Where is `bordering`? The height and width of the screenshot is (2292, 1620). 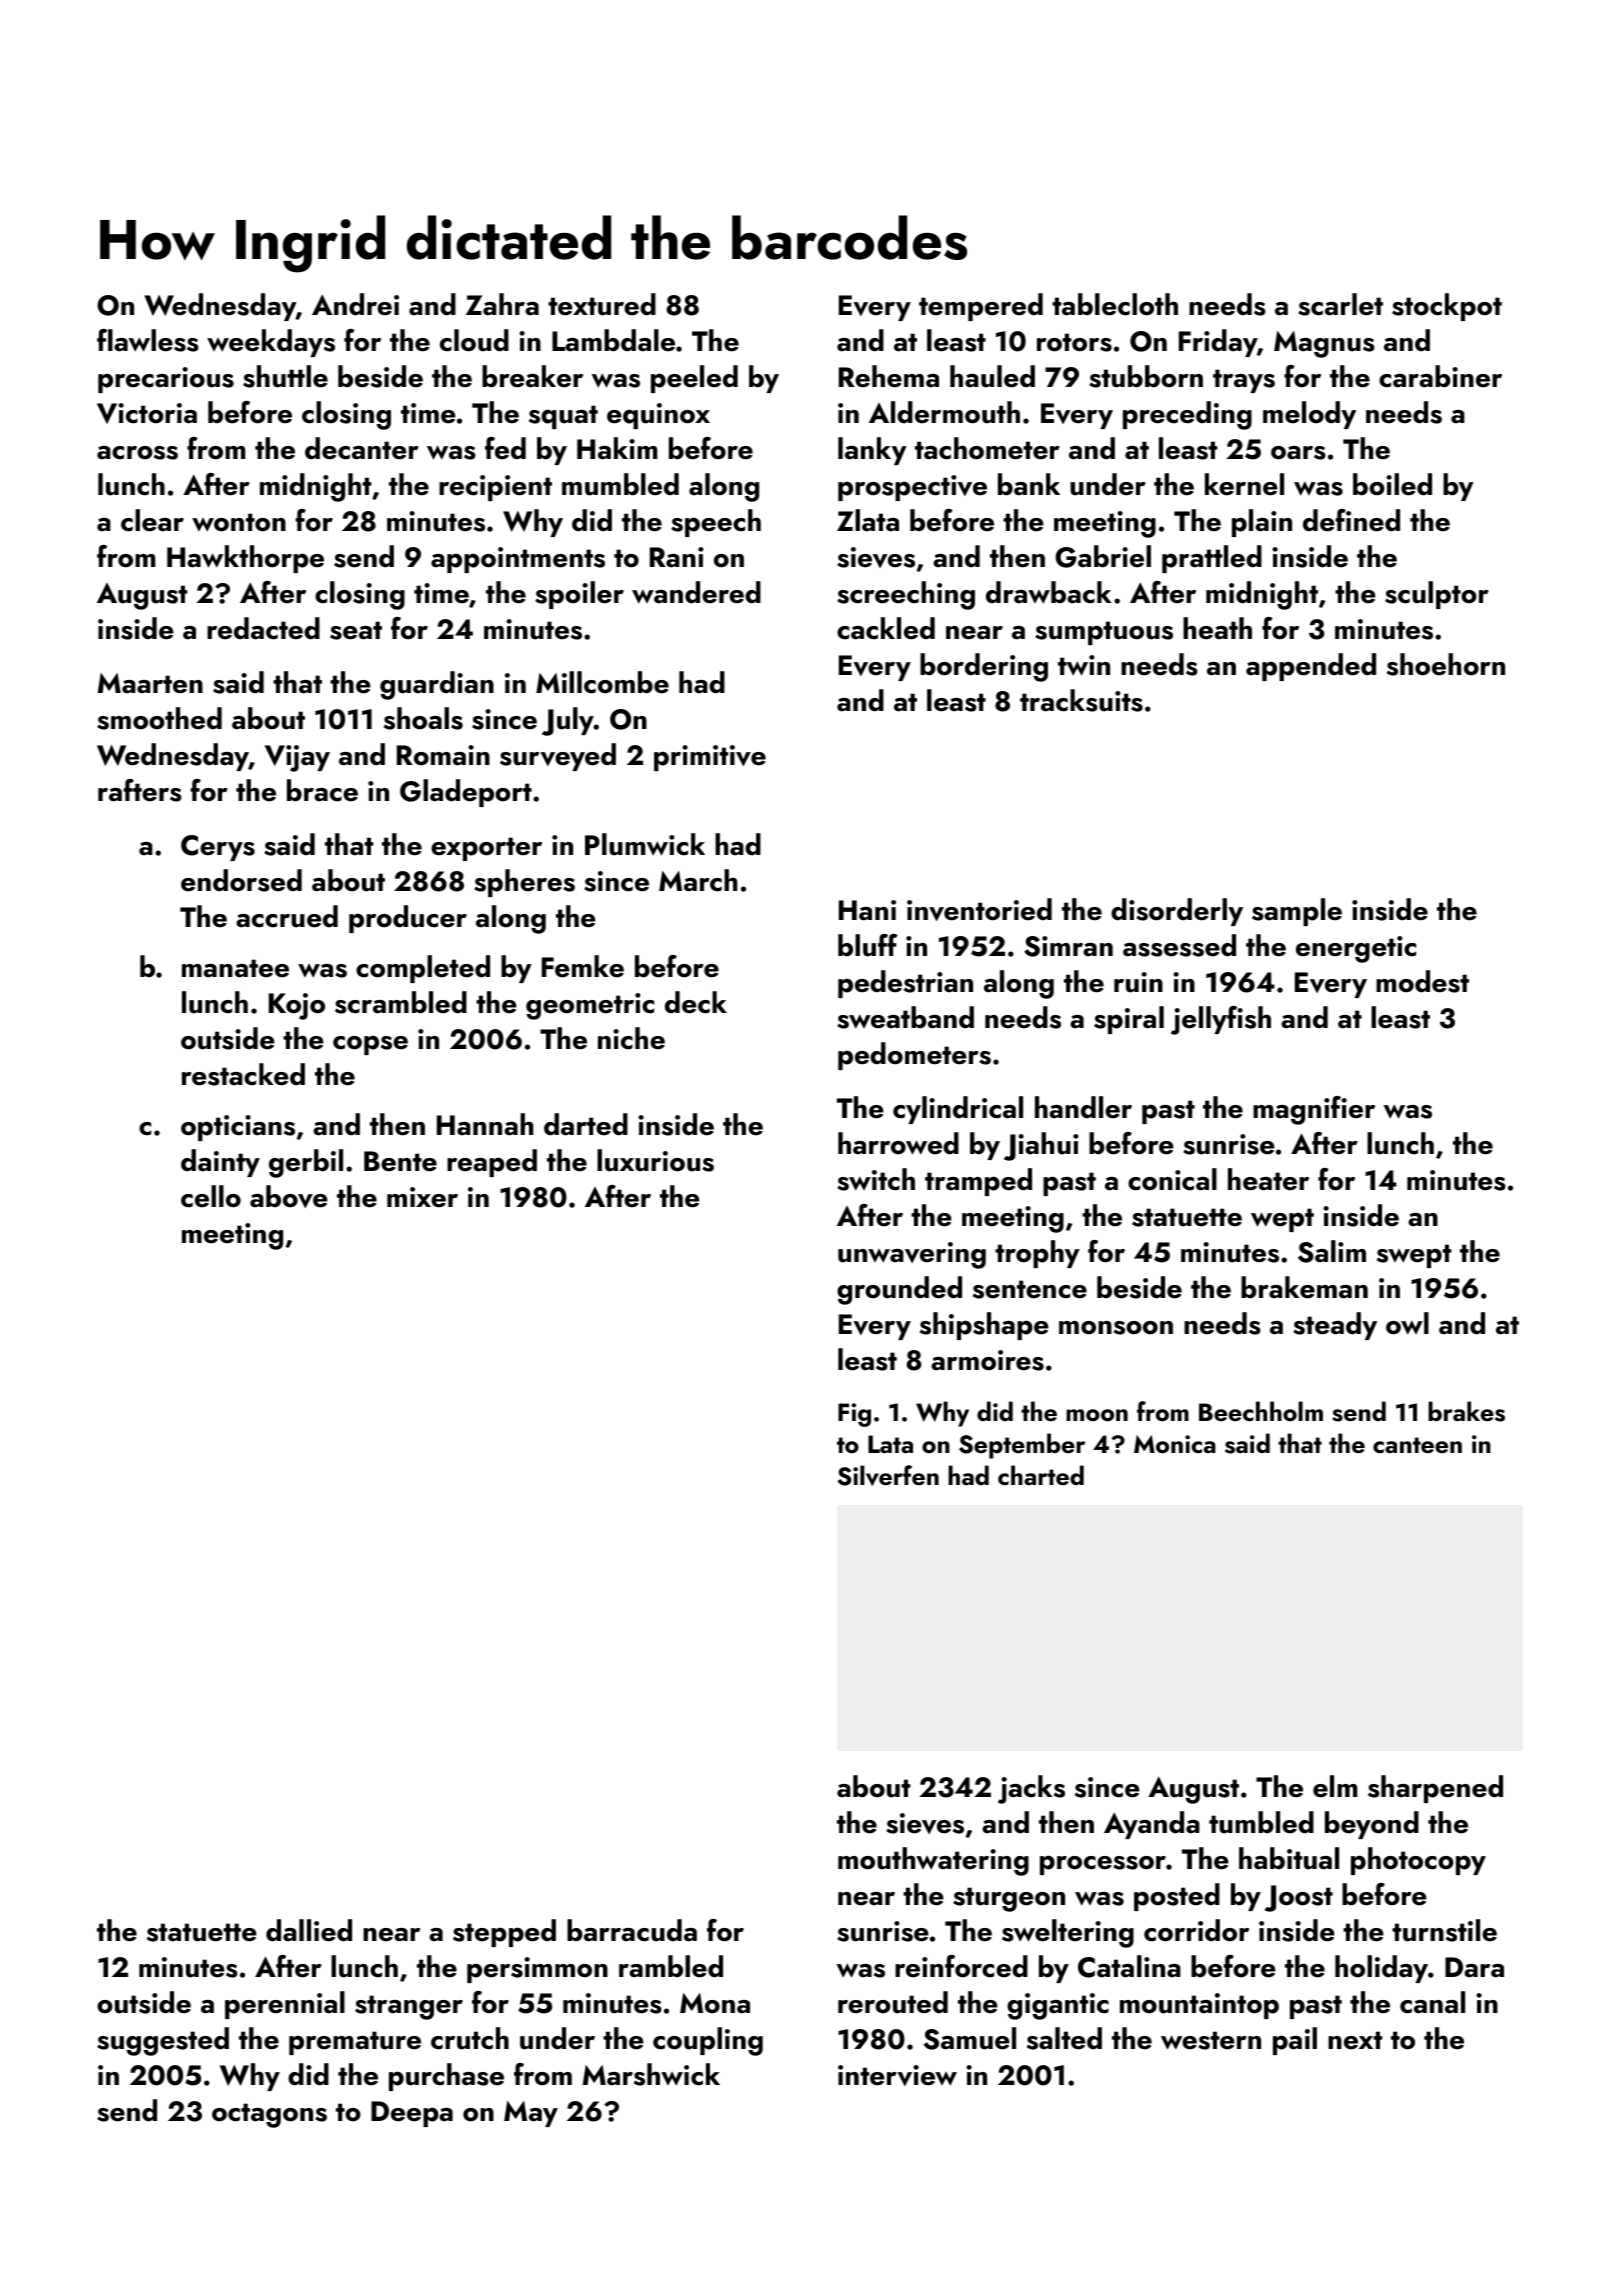 bordering is located at coordinates (984, 667).
